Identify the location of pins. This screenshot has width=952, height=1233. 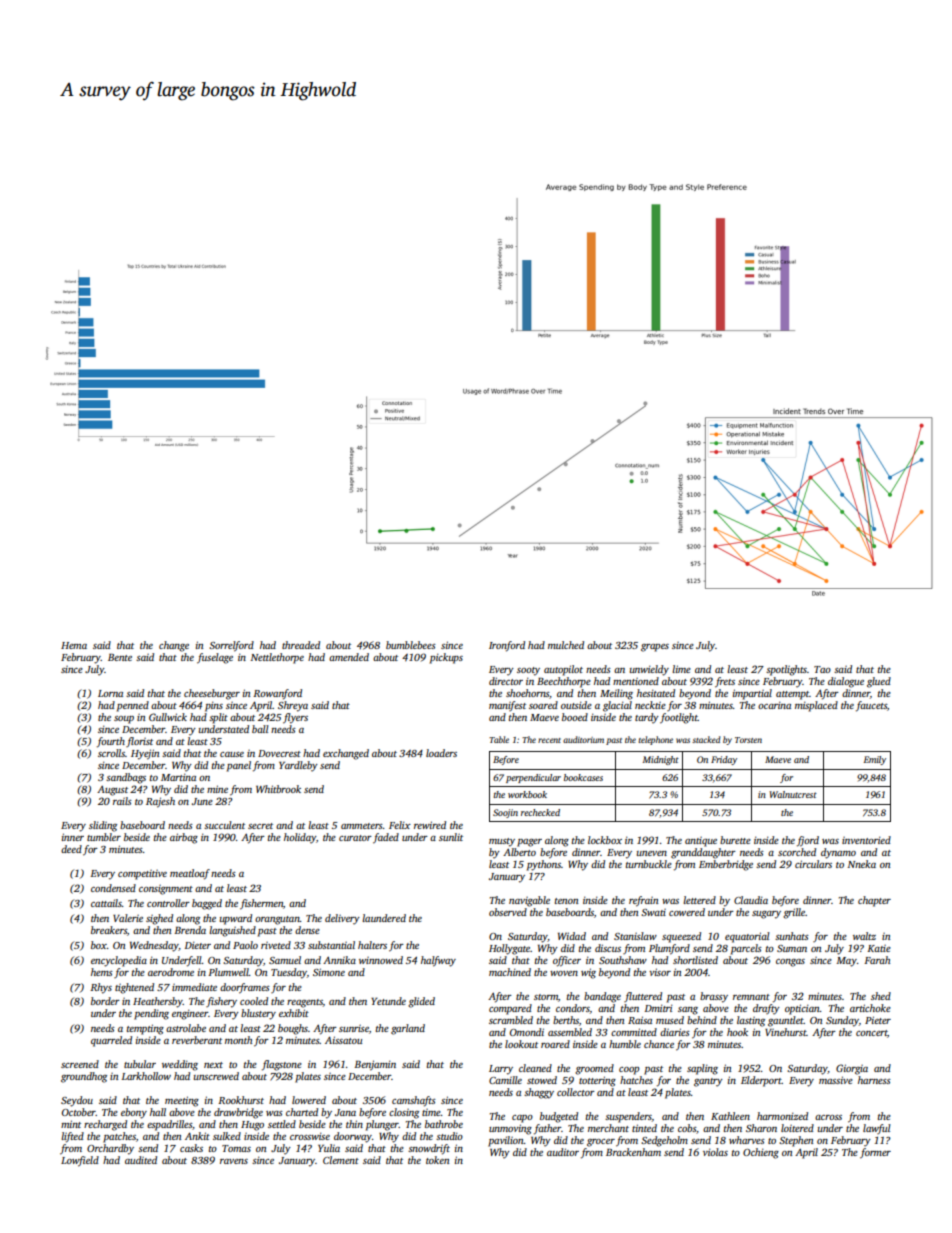
(214, 706).
